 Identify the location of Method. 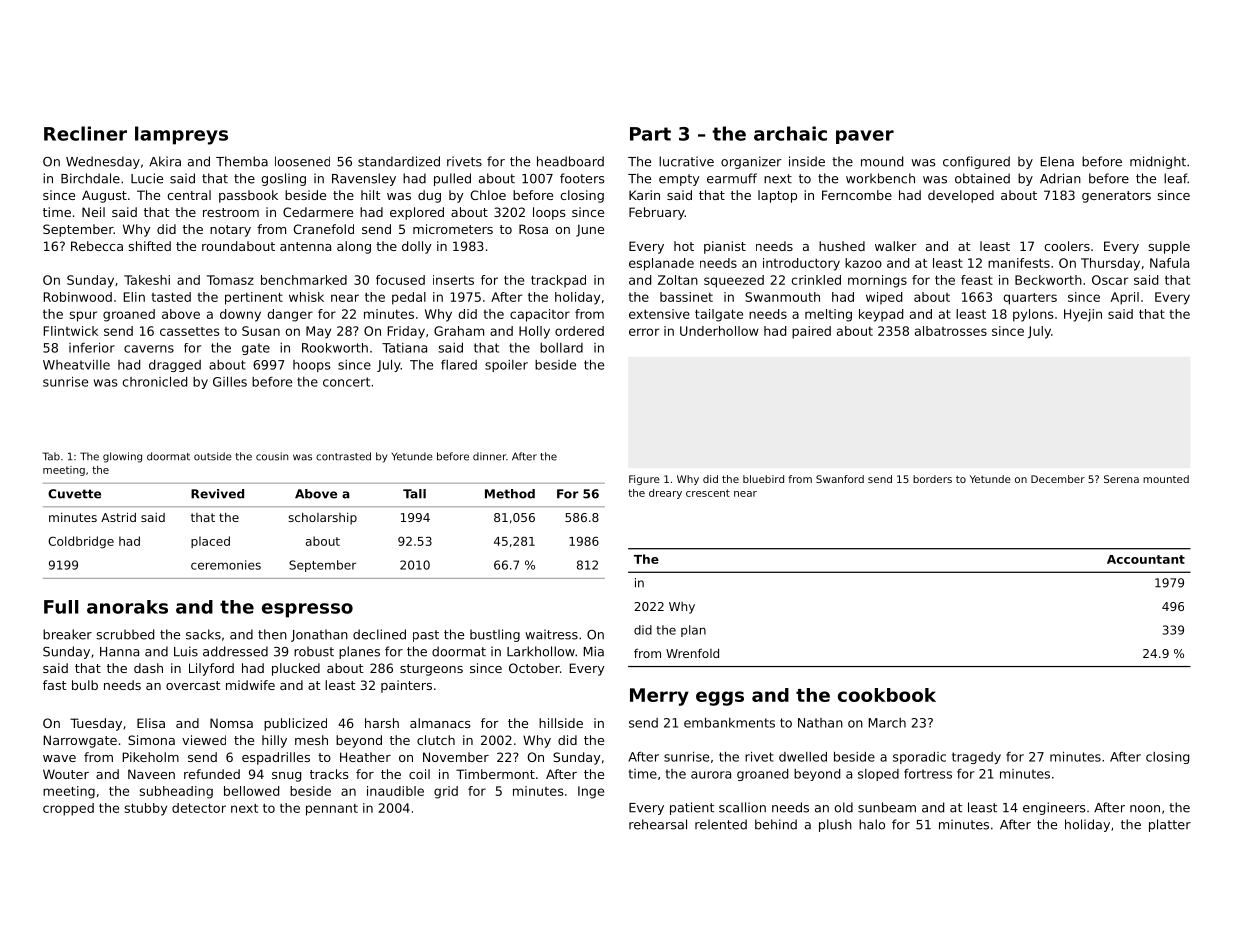
(510, 494).
